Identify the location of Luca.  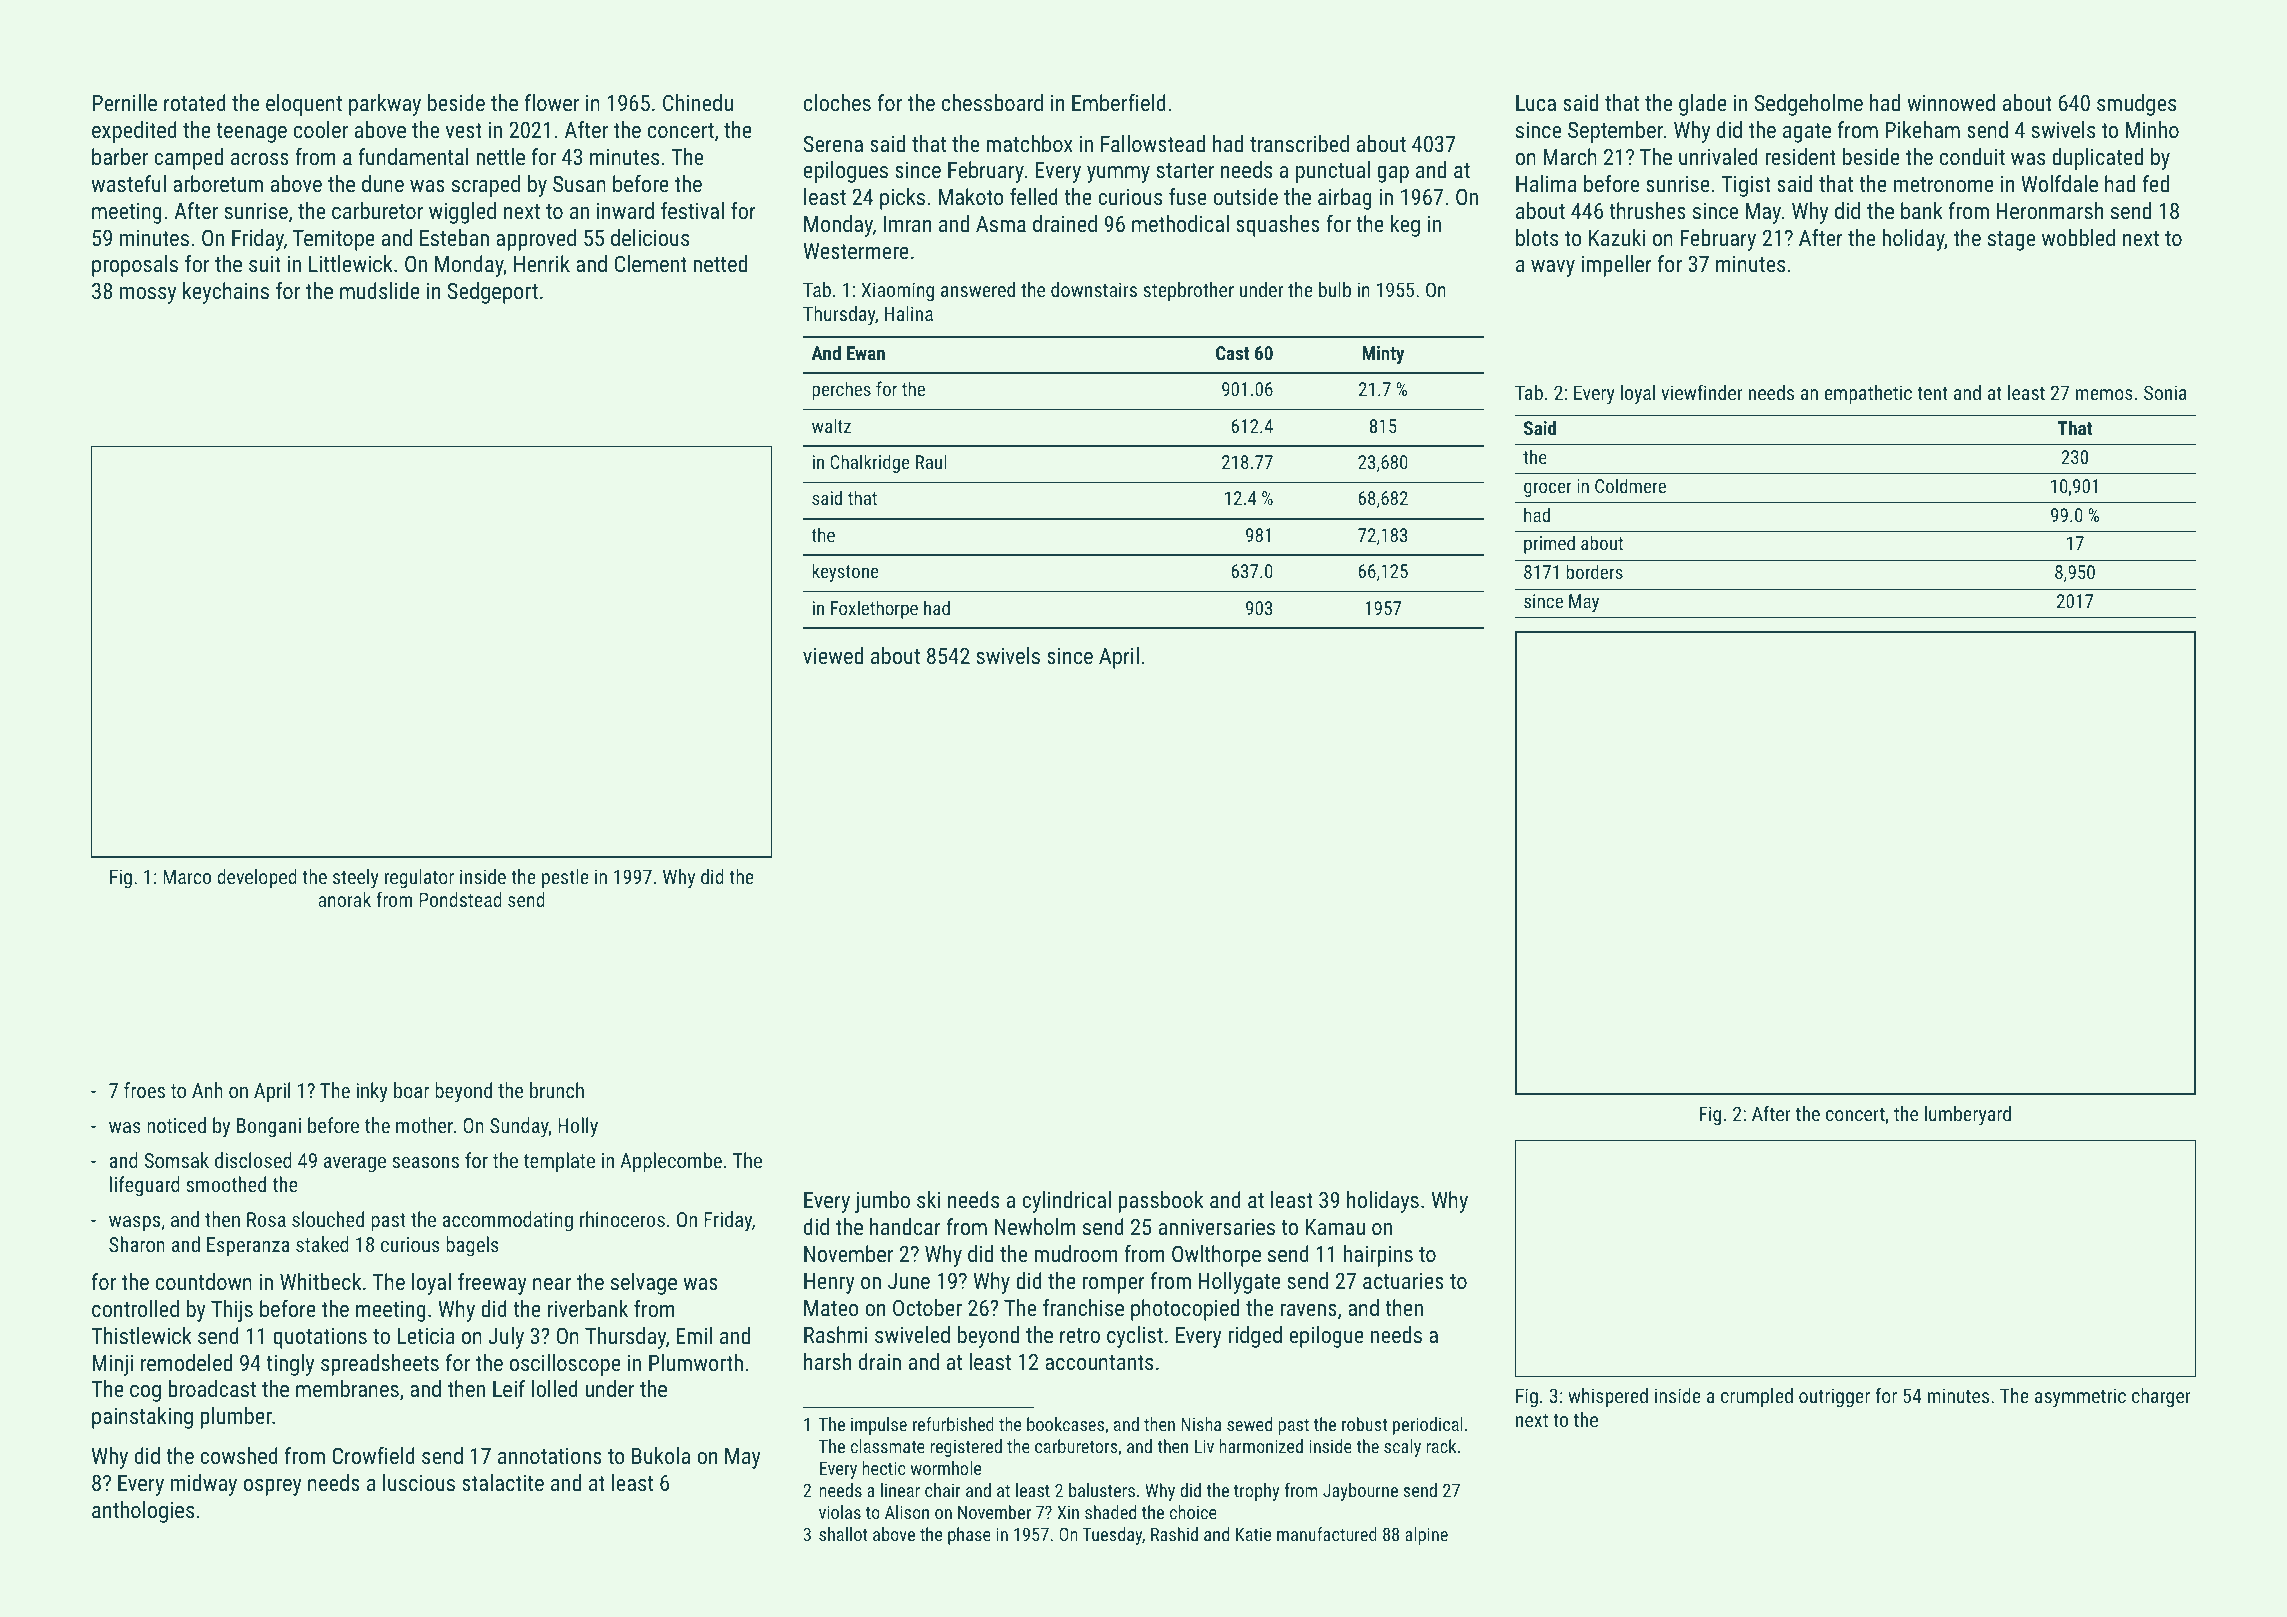
(1536, 103).
